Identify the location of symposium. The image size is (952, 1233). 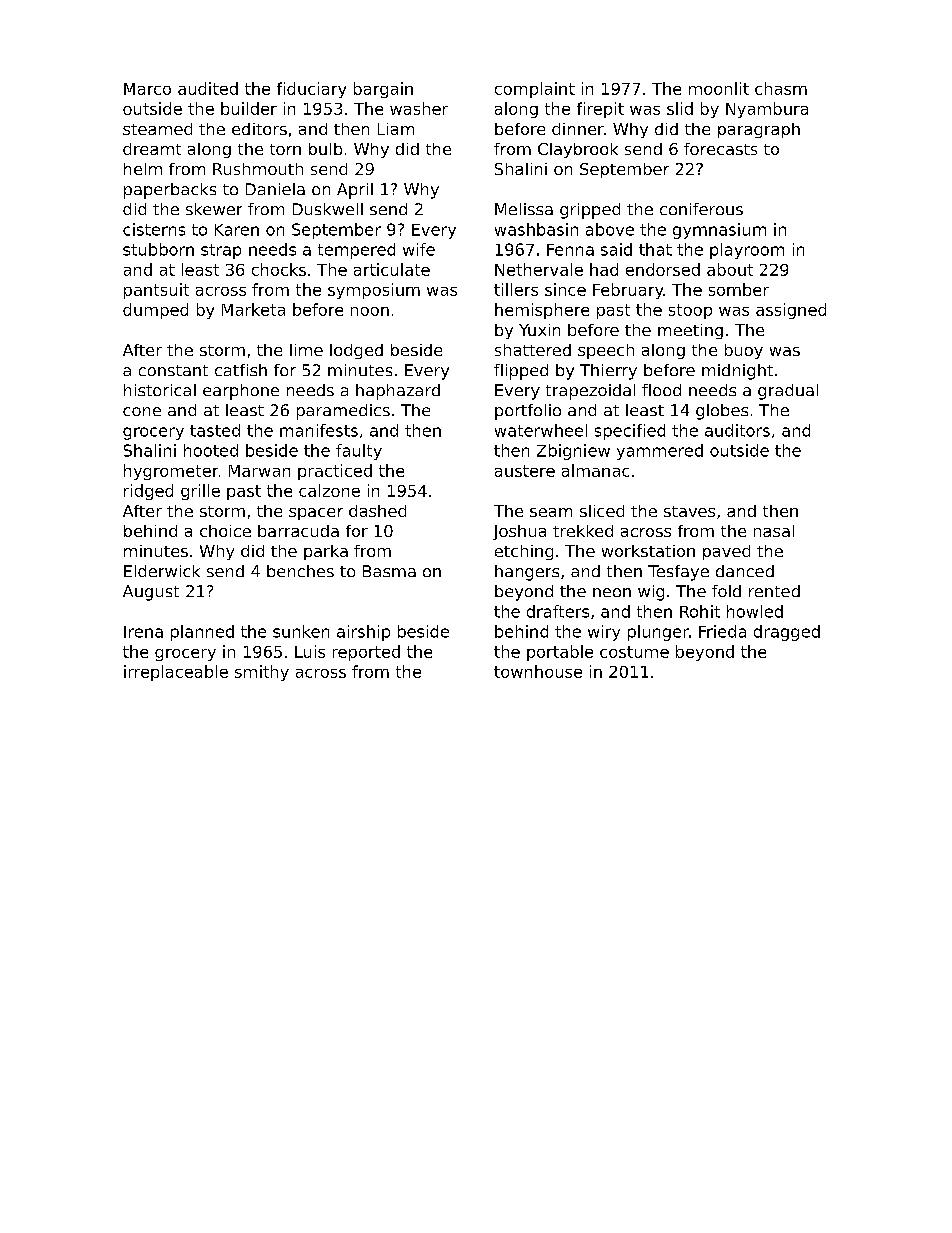
(374, 291).
